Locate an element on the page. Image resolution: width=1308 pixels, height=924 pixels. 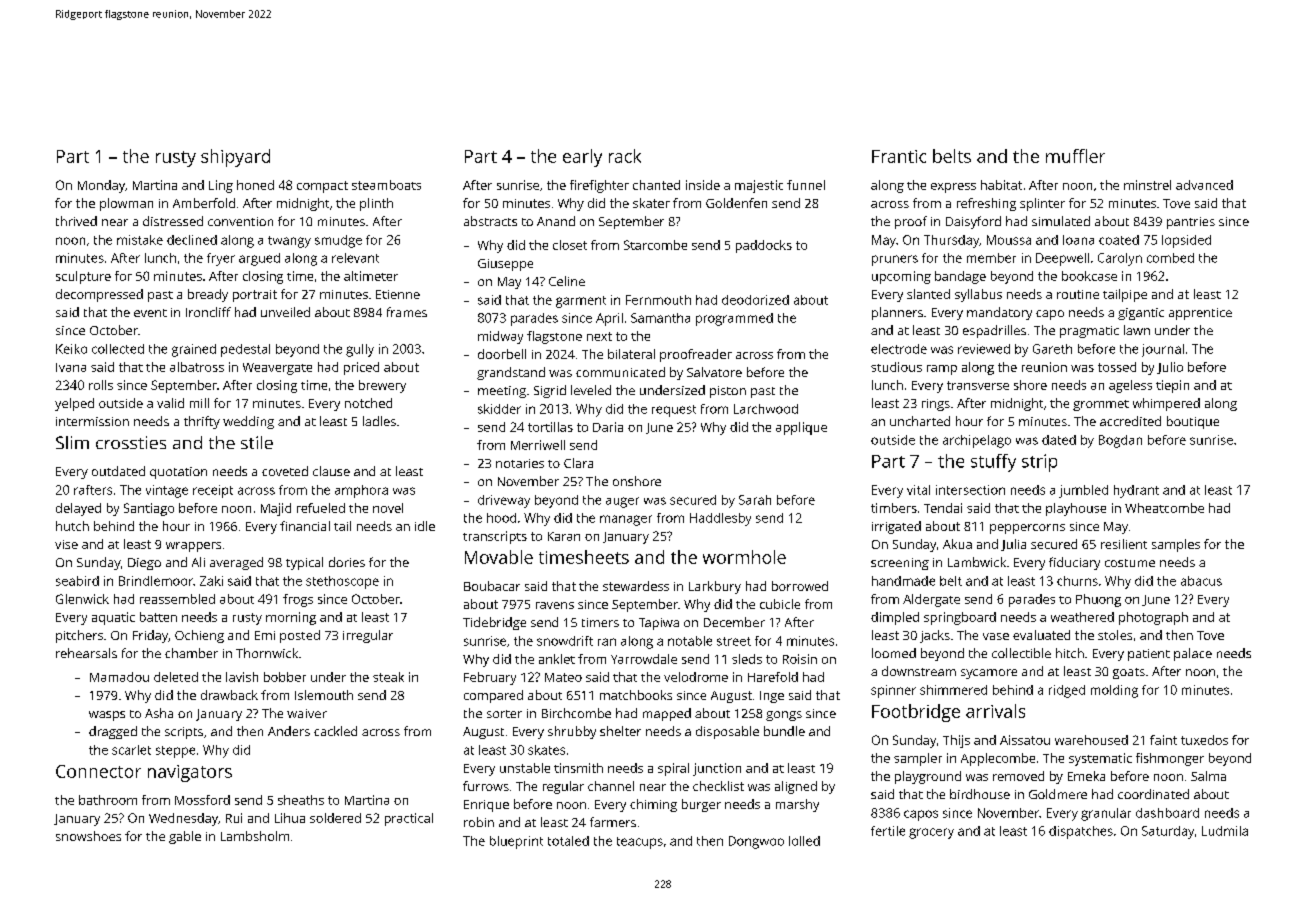
practical is located at coordinates (409, 819).
